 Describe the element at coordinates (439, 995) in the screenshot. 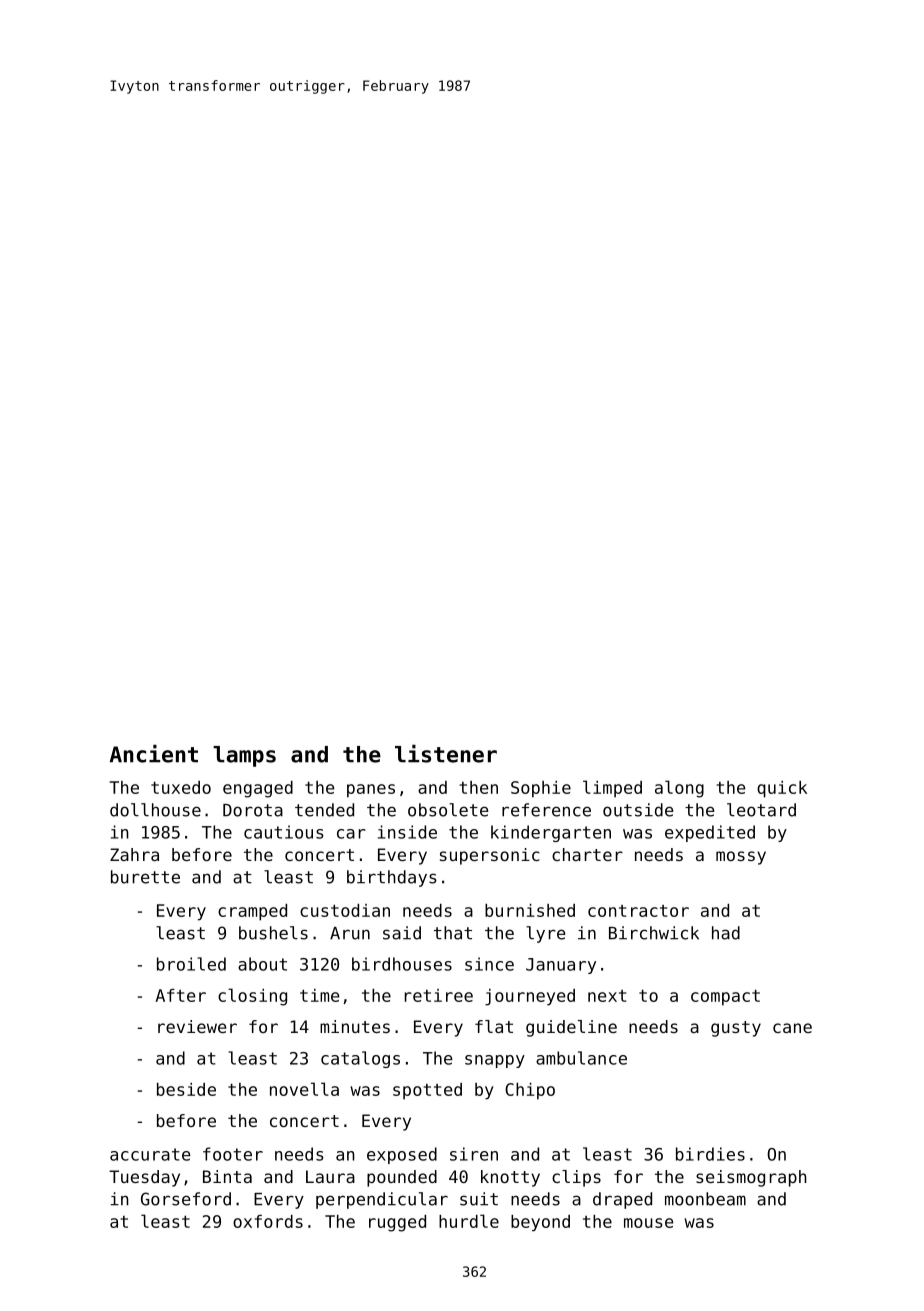

I see `retiree` at that location.
